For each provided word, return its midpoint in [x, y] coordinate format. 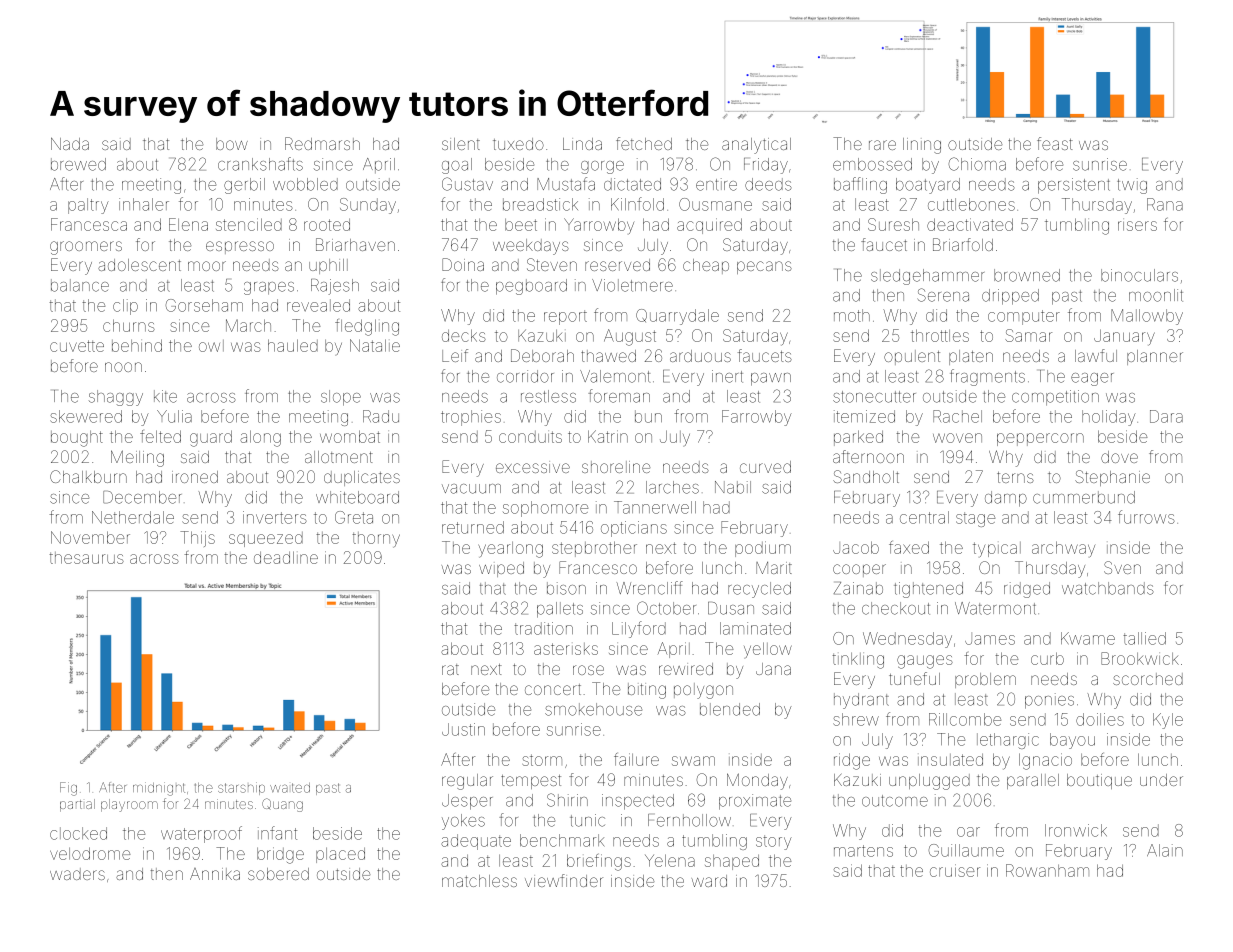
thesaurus [86, 558]
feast [1055, 143]
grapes [269, 288]
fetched [644, 143]
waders [77, 874]
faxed [909, 547]
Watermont [995, 608]
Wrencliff [649, 588]
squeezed [266, 539]
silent [461, 144]
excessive [533, 467]
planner [1155, 357]
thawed [608, 356]
